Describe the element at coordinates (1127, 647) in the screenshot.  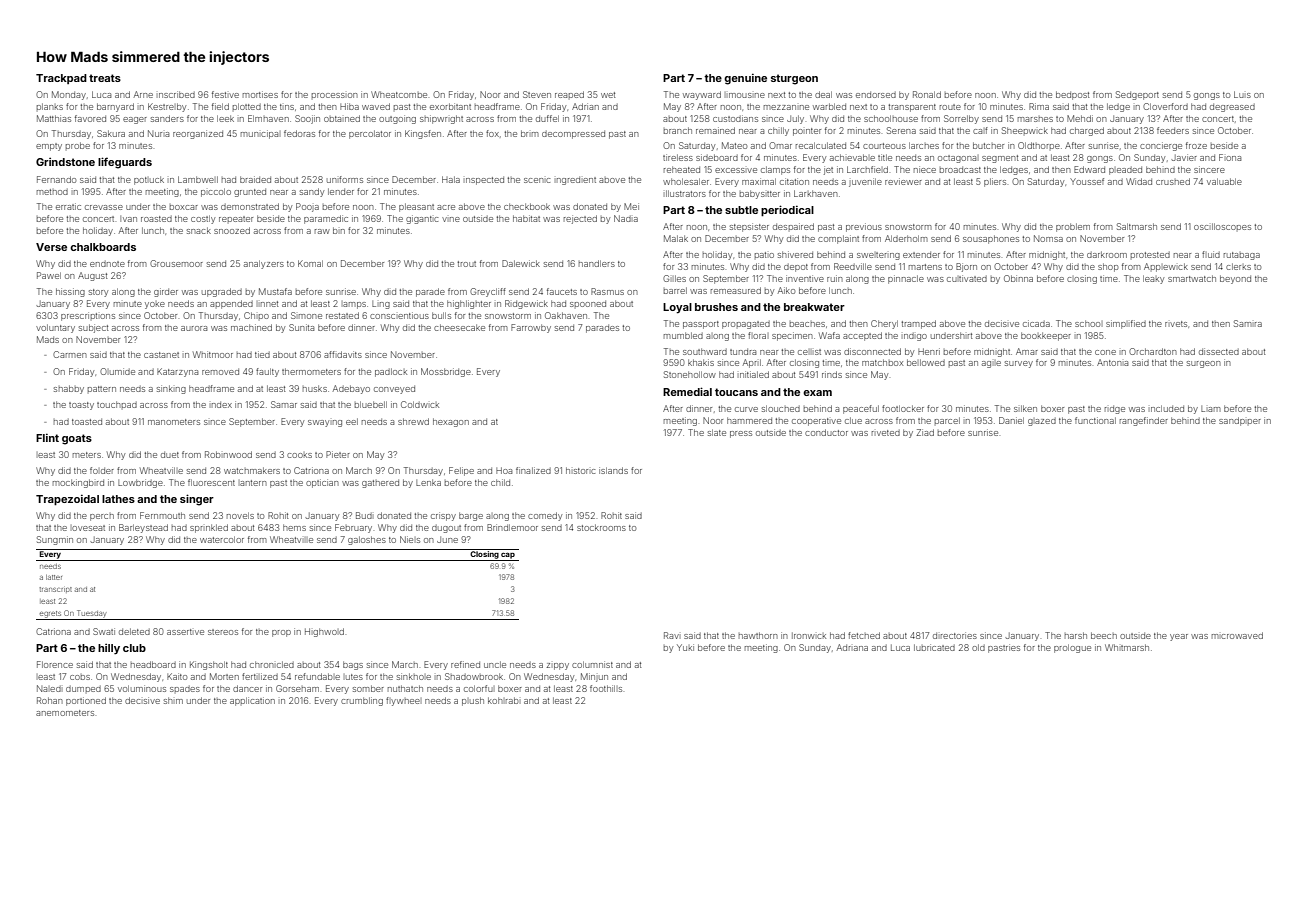
I see `Whitmarsh` at that location.
